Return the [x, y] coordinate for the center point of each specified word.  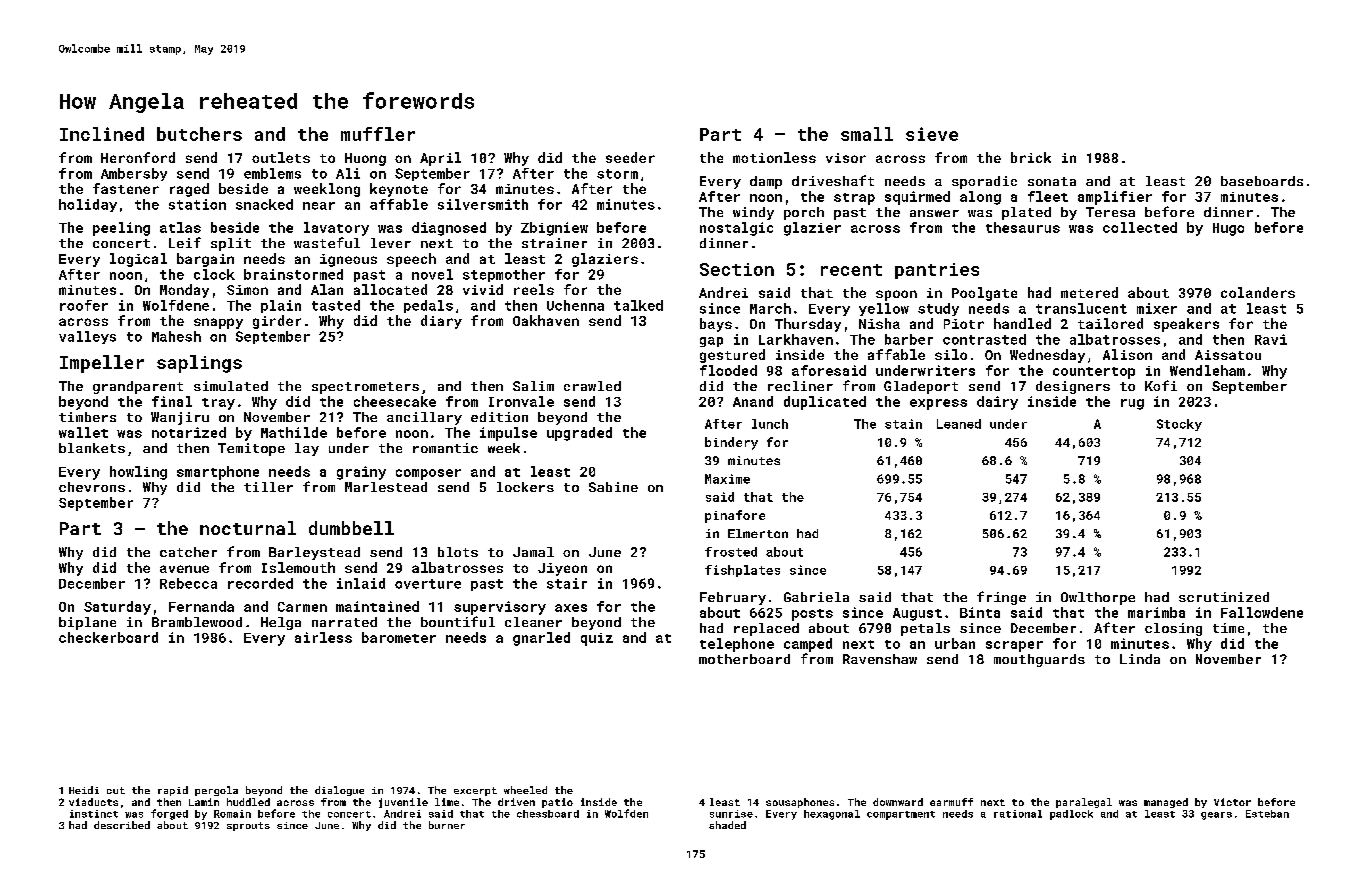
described [122, 825]
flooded [728, 370]
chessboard [548, 814]
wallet [83, 432]
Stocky [1179, 425]
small [867, 134]
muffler [378, 134]
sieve [932, 134]
